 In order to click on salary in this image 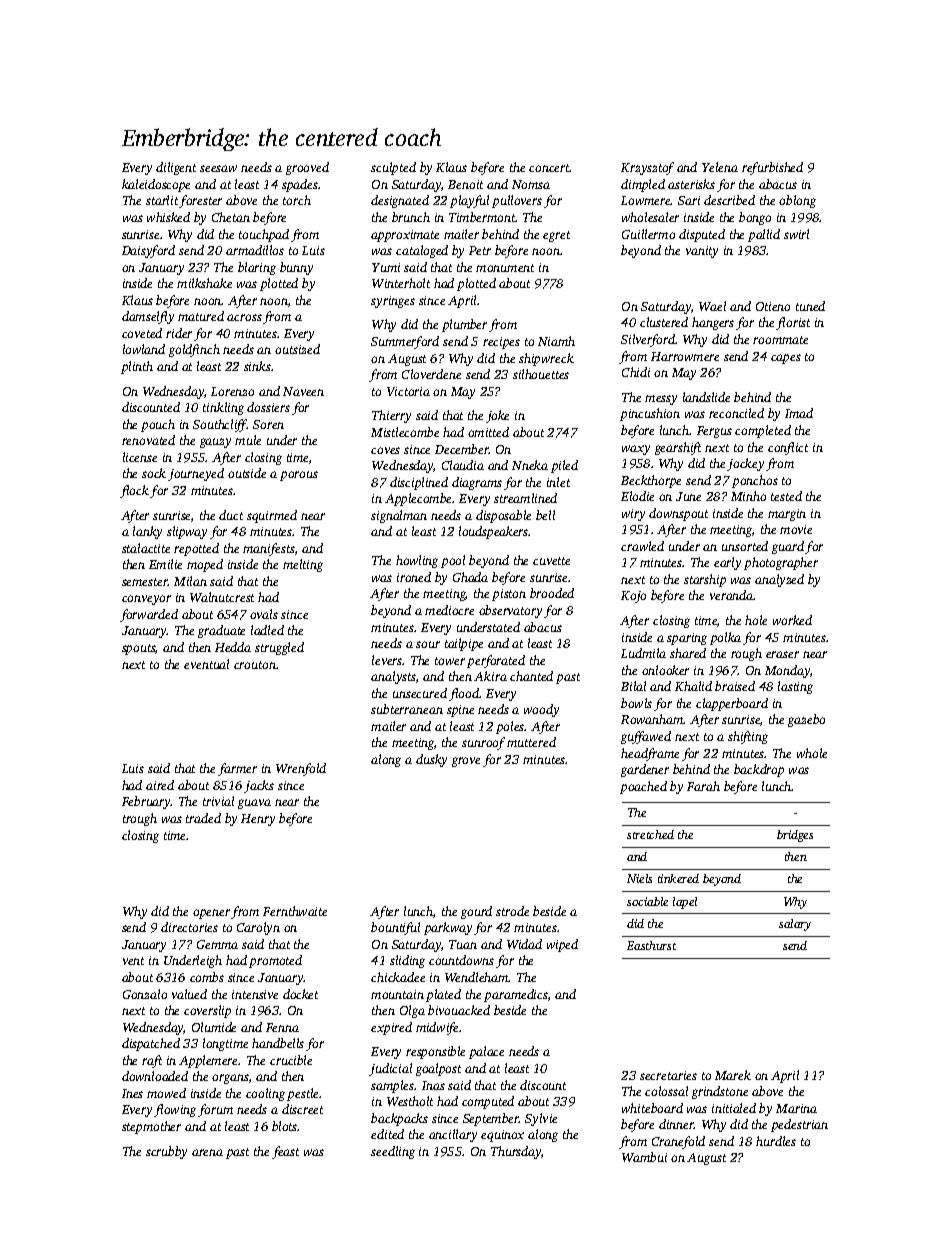, I will do `click(795, 925)`.
